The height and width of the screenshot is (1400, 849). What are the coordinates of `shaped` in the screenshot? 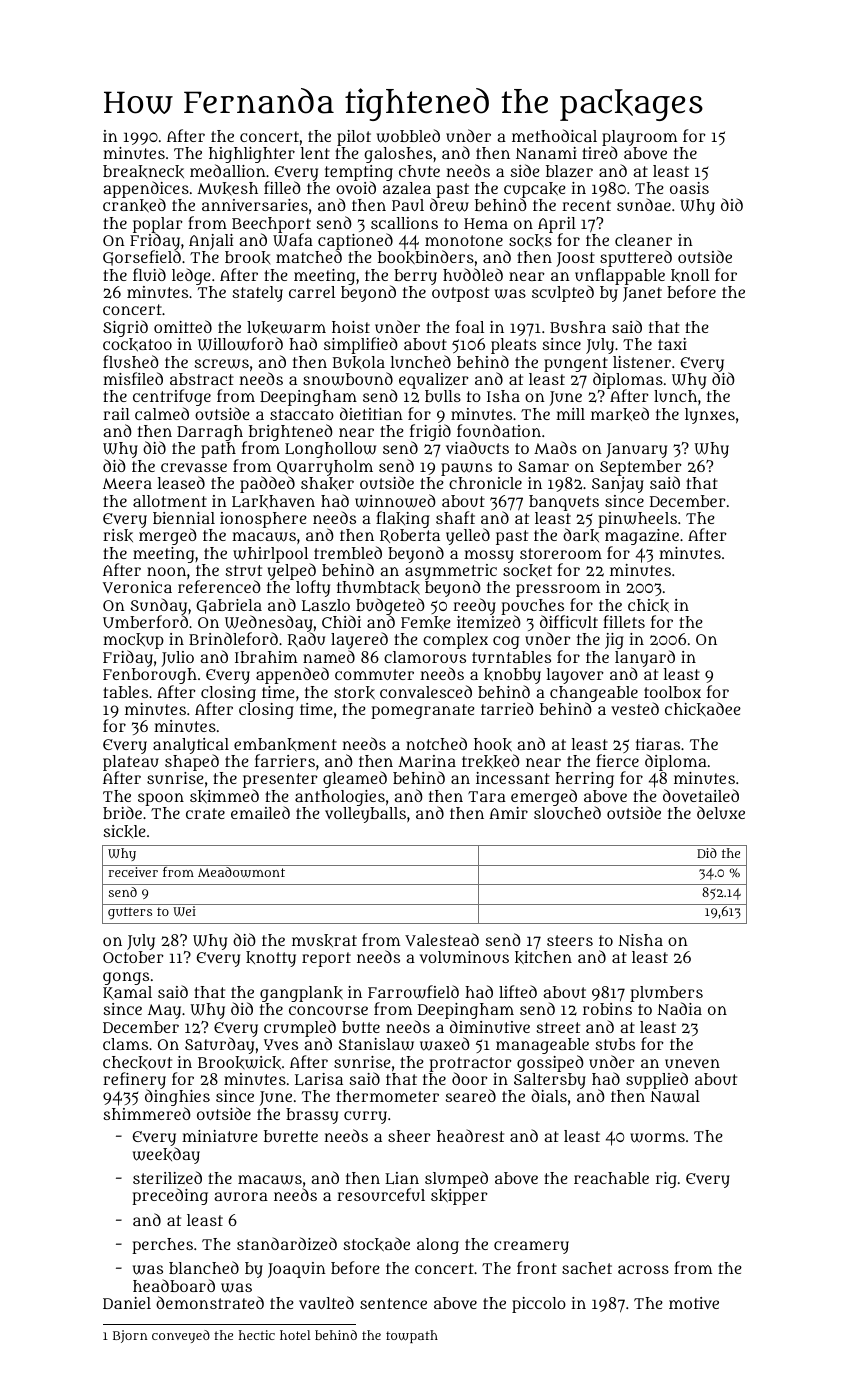 It's located at (192, 763).
